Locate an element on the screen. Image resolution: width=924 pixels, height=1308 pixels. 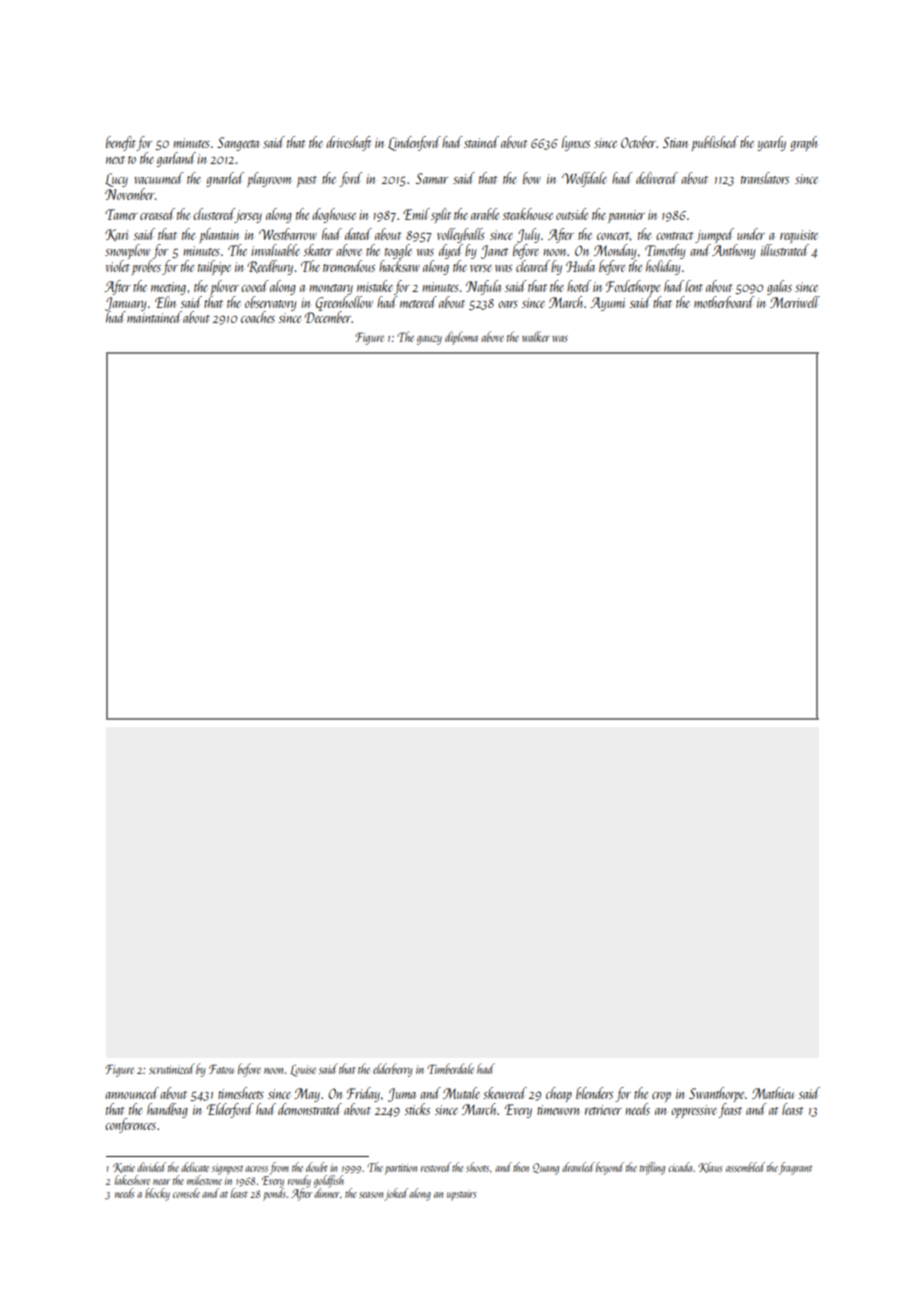
Sangeeta is located at coordinates (238, 144).
